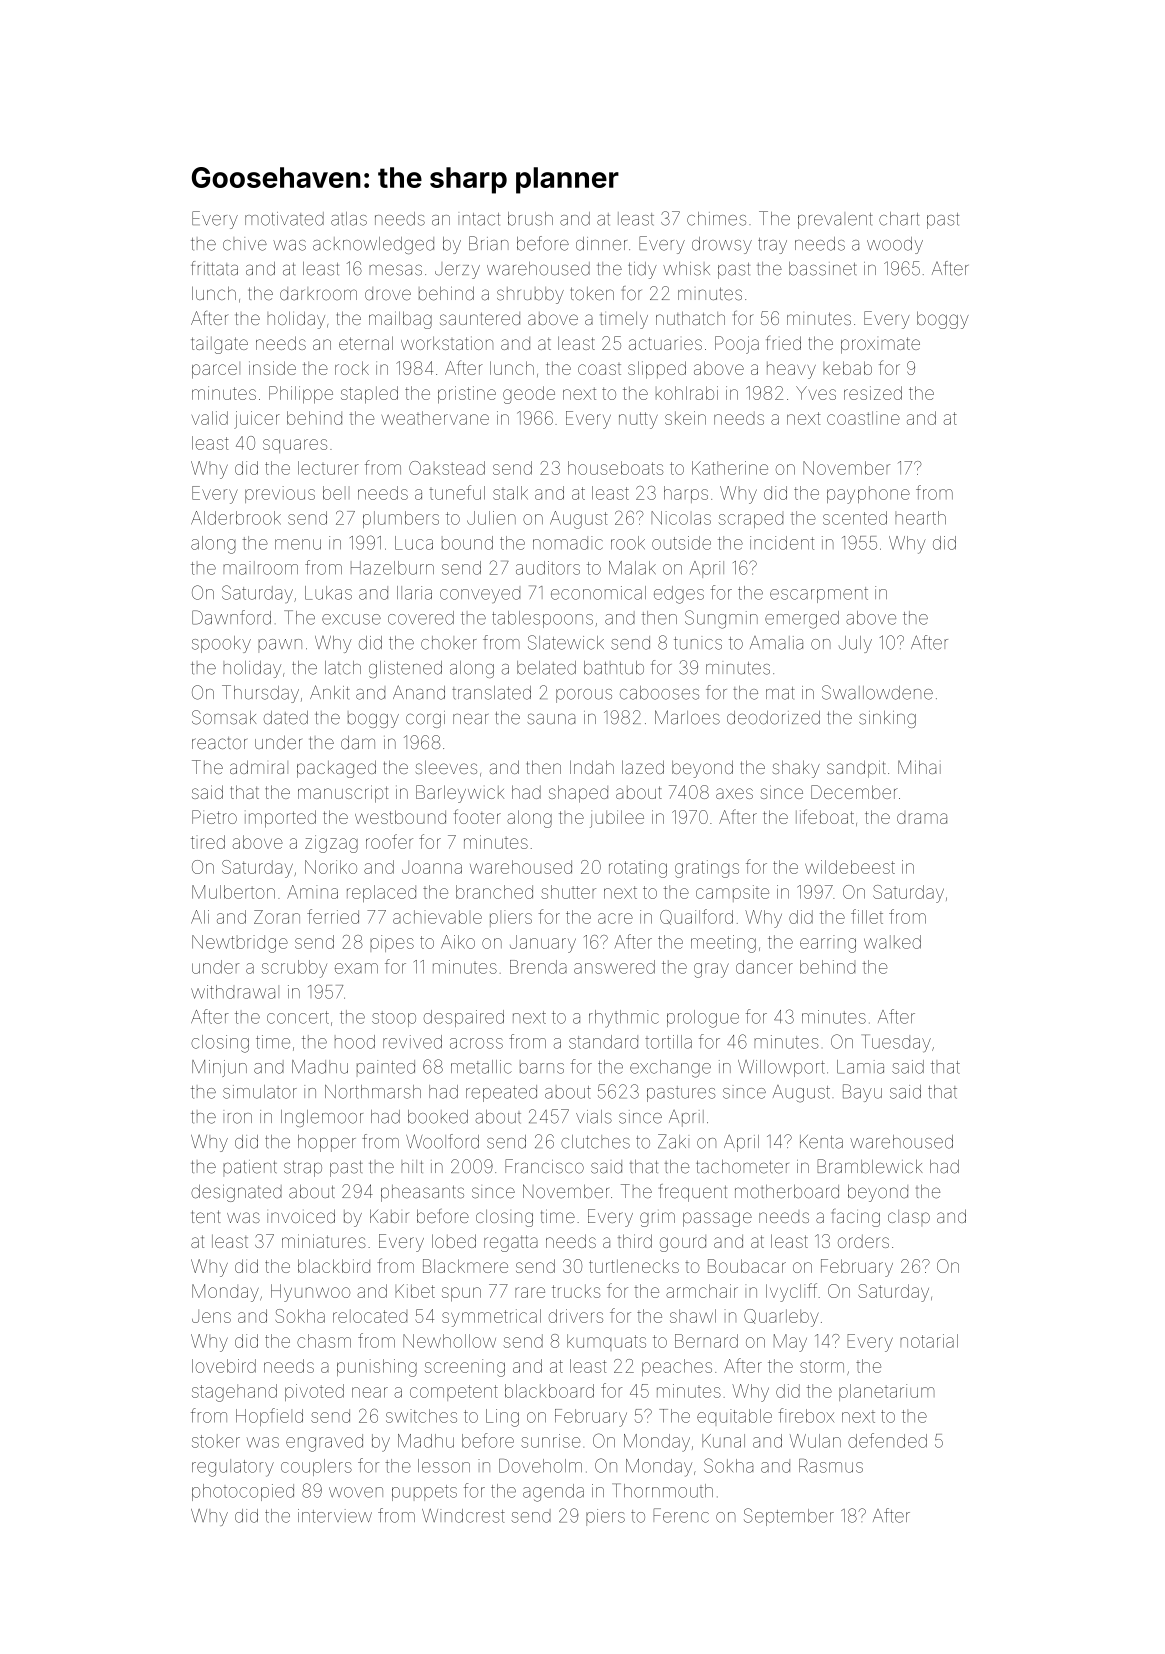 The width and height of the image is (1165, 1654). What do you see at coordinates (277, 917) in the image?
I see `Zoran` at bounding box center [277, 917].
